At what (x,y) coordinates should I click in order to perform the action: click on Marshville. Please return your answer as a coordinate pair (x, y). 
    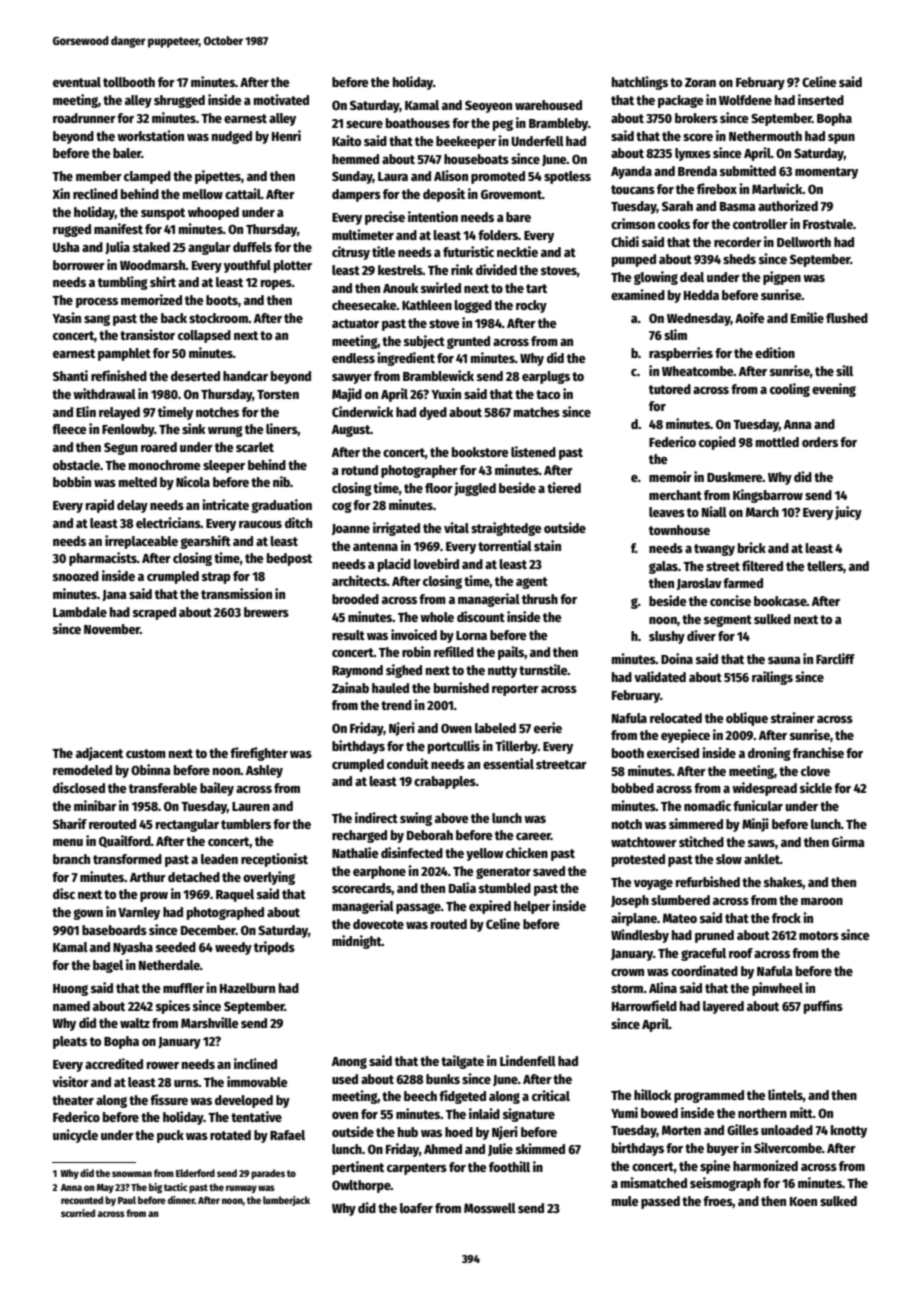
    Looking at the image, I should click on (210, 1022).
